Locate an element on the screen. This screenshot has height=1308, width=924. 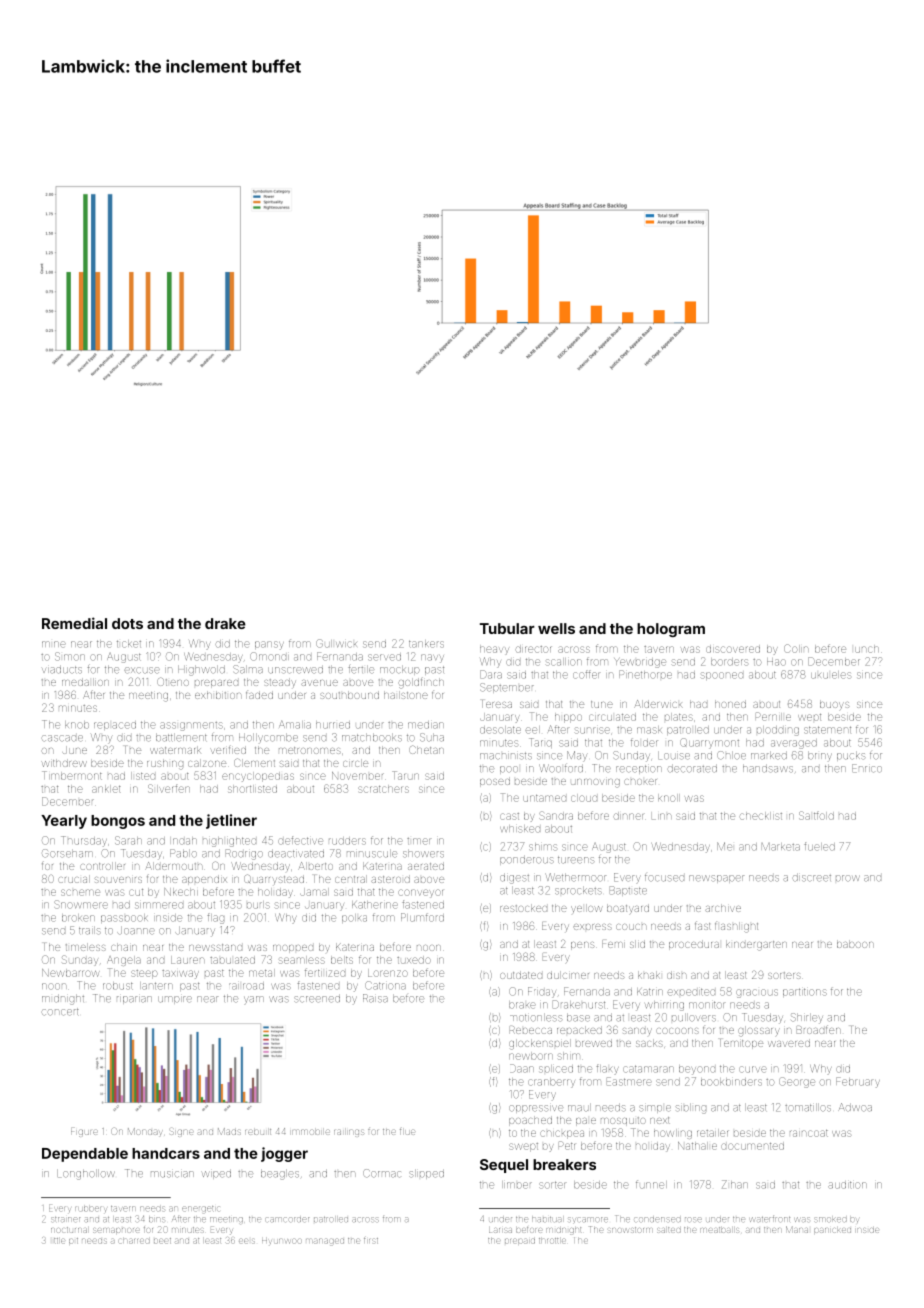
wiped is located at coordinates (216, 1174).
